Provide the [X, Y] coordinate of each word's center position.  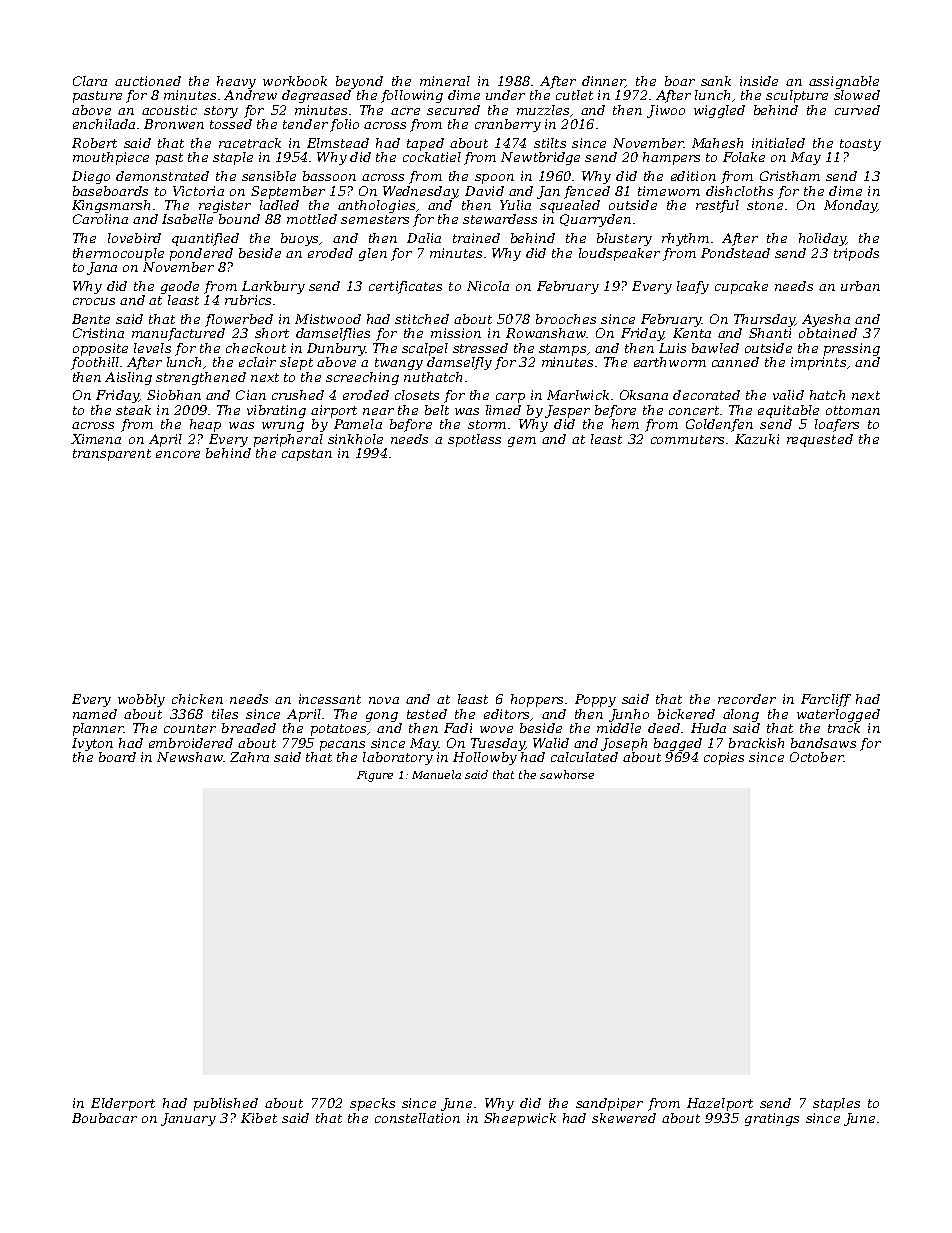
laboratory [398, 758]
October [816, 757]
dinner [603, 82]
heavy [236, 82]
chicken [197, 699]
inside [759, 81]
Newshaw [190, 757]
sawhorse [567, 774]
